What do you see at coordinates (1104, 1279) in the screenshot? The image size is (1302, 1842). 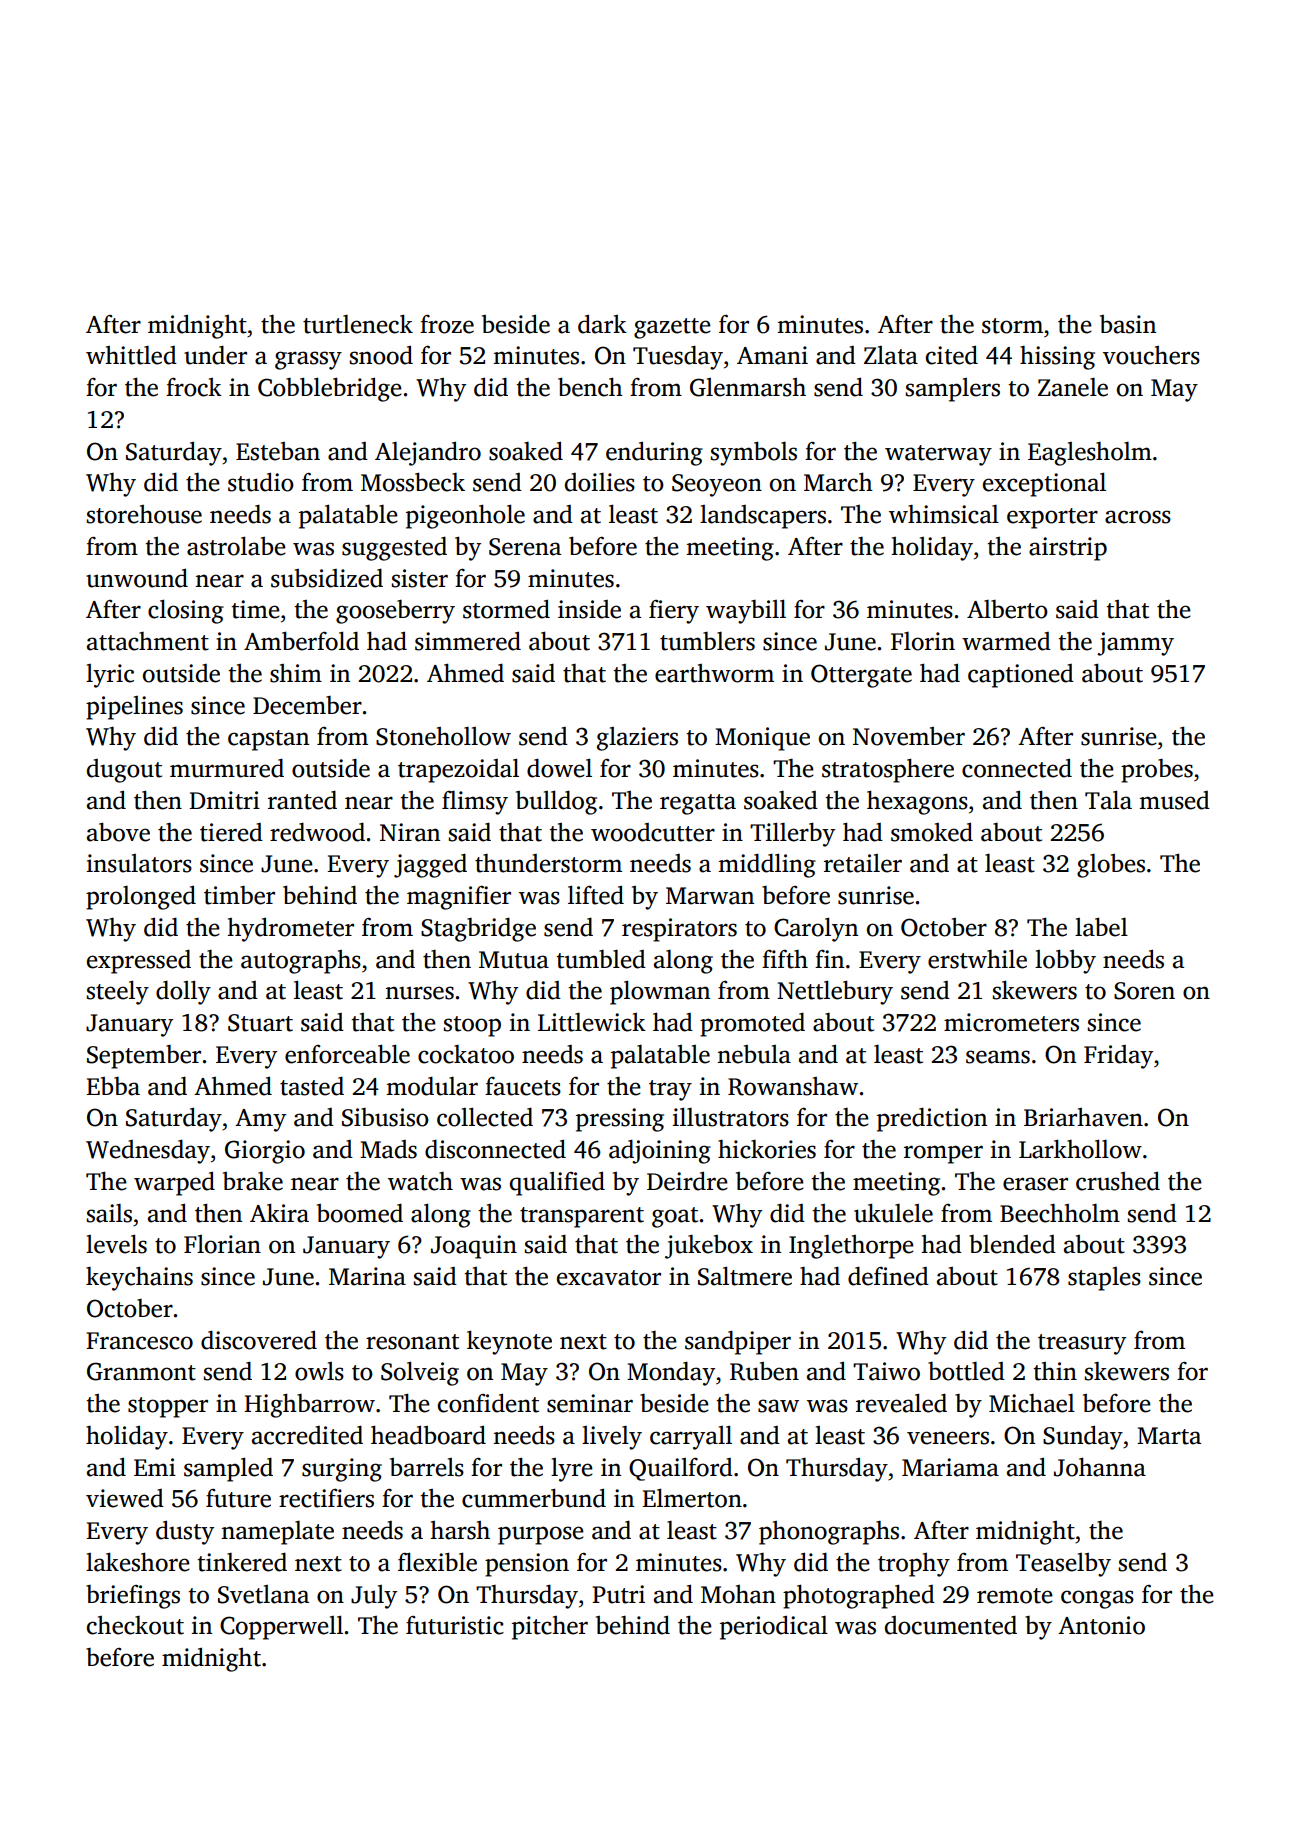 I see `staples` at bounding box center [1104, 1279].
